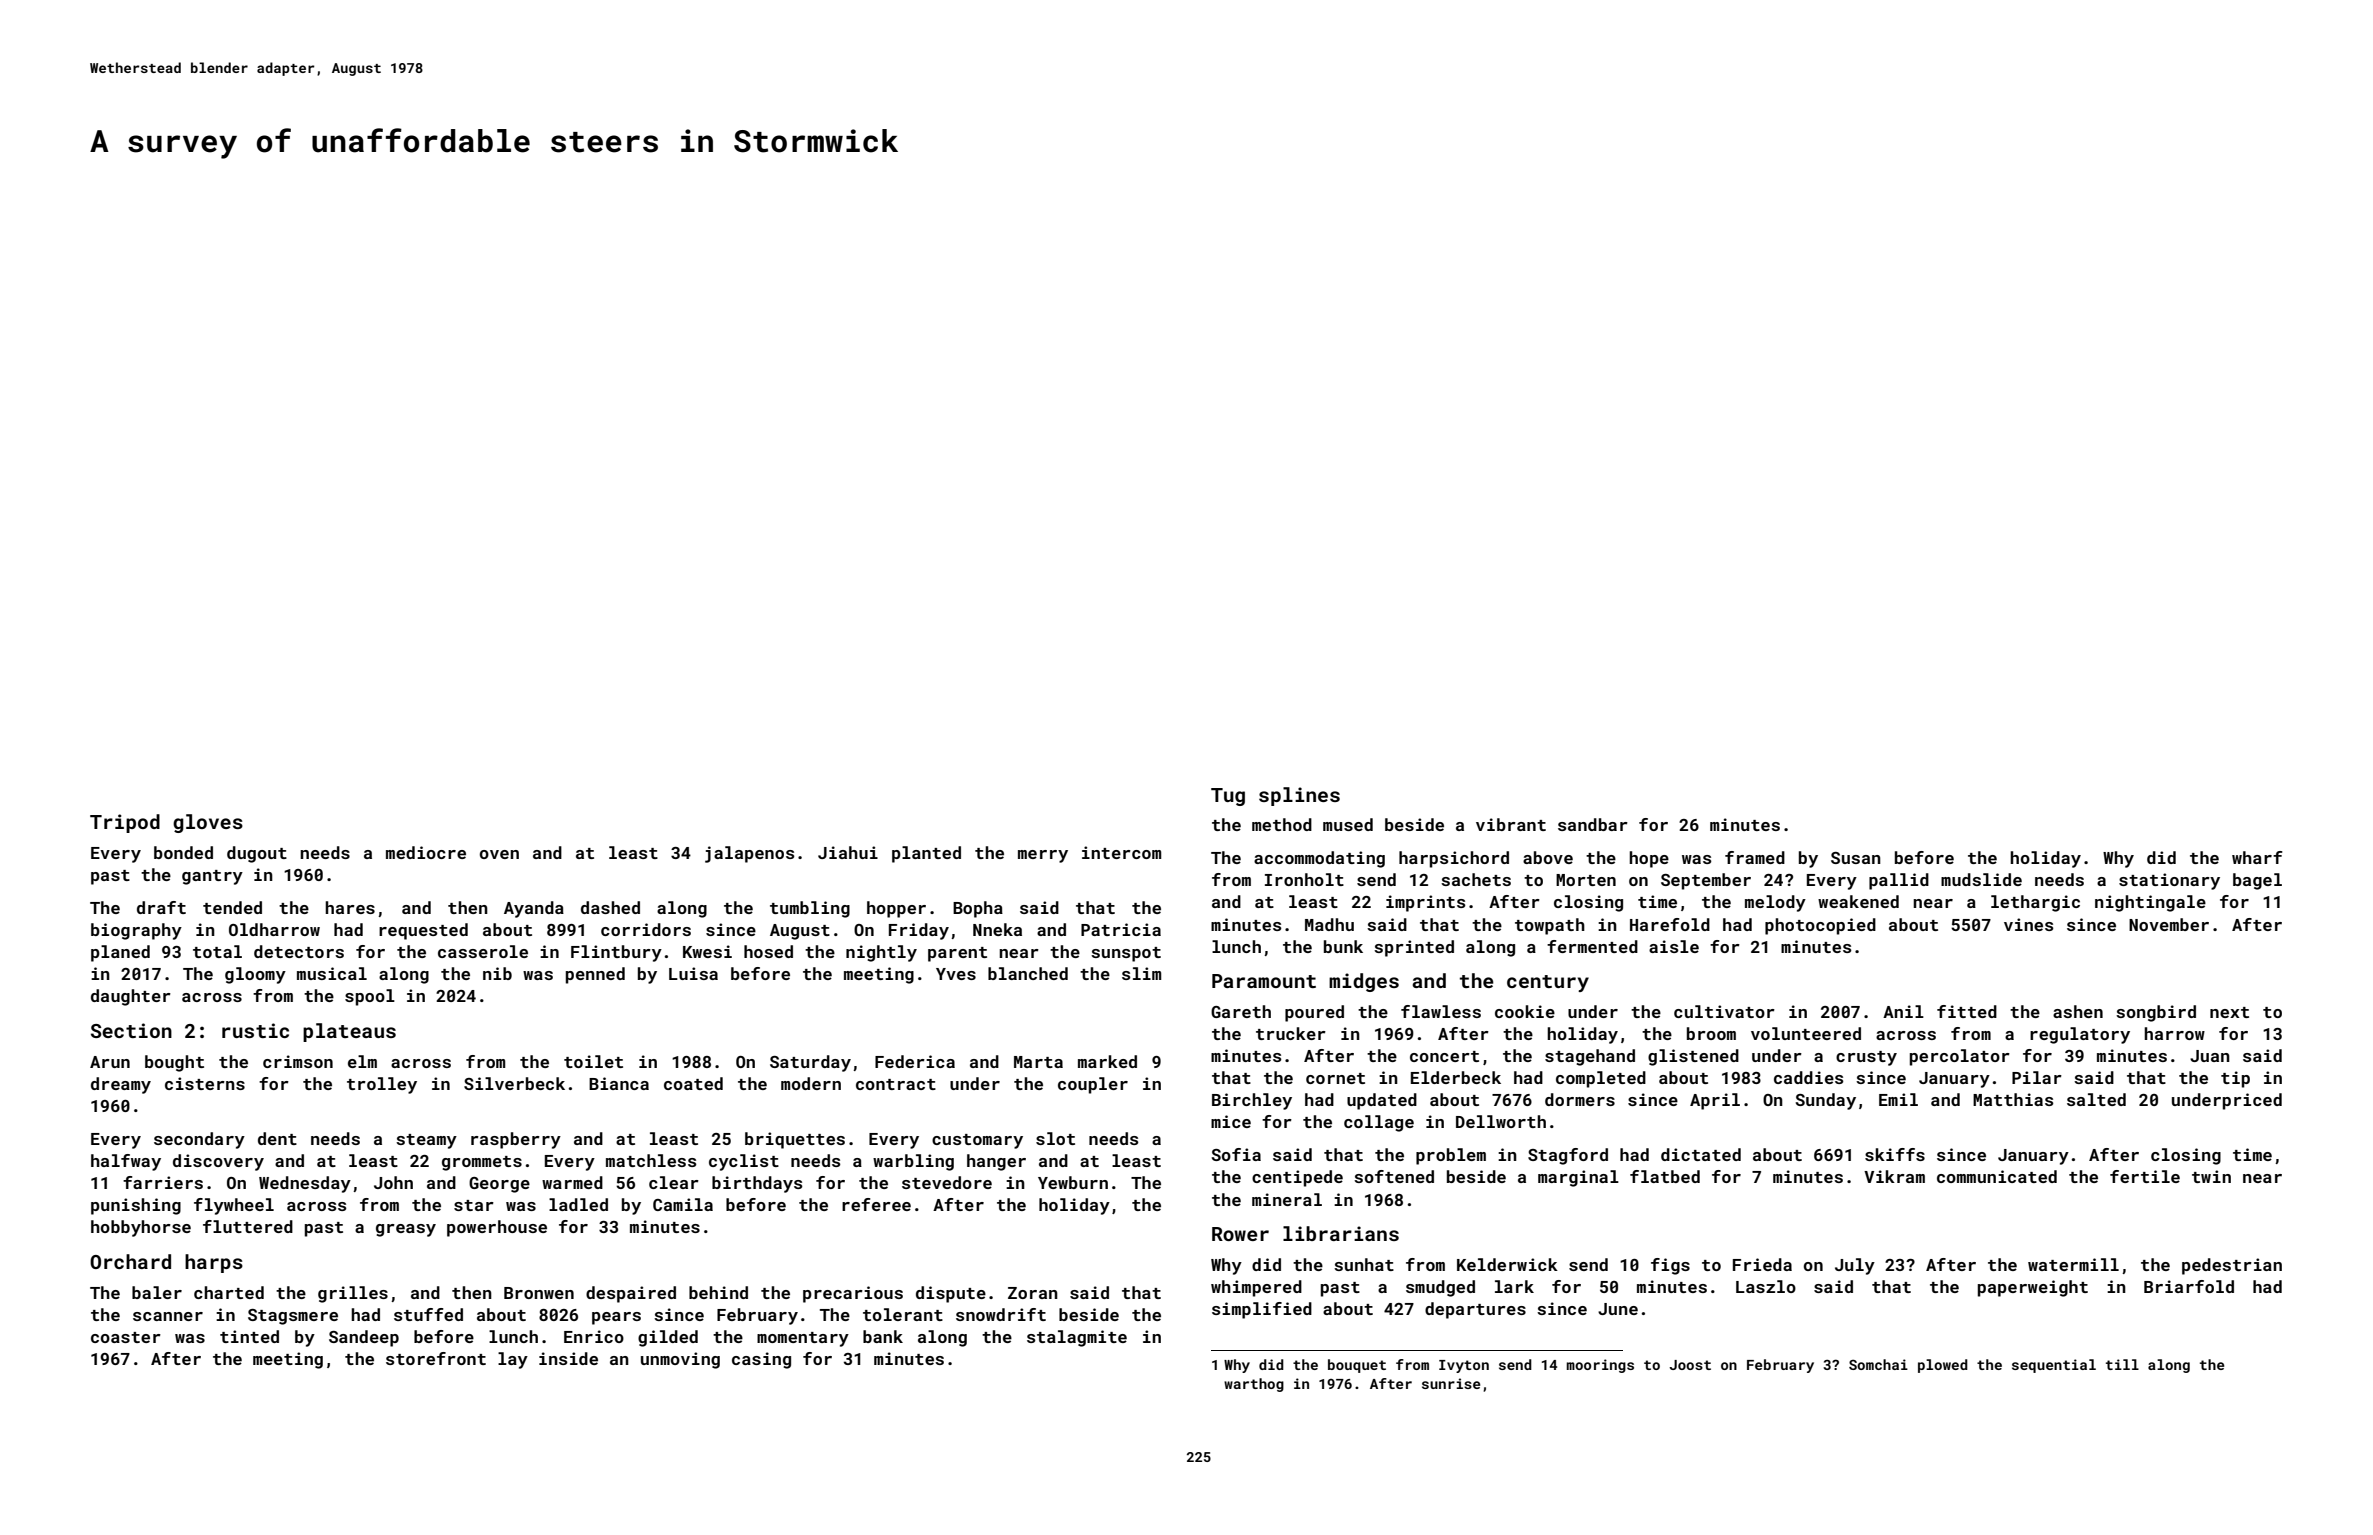  Describe the element at coordinates (2257, 857) in the screenshot. I see `wharf` at that location.
